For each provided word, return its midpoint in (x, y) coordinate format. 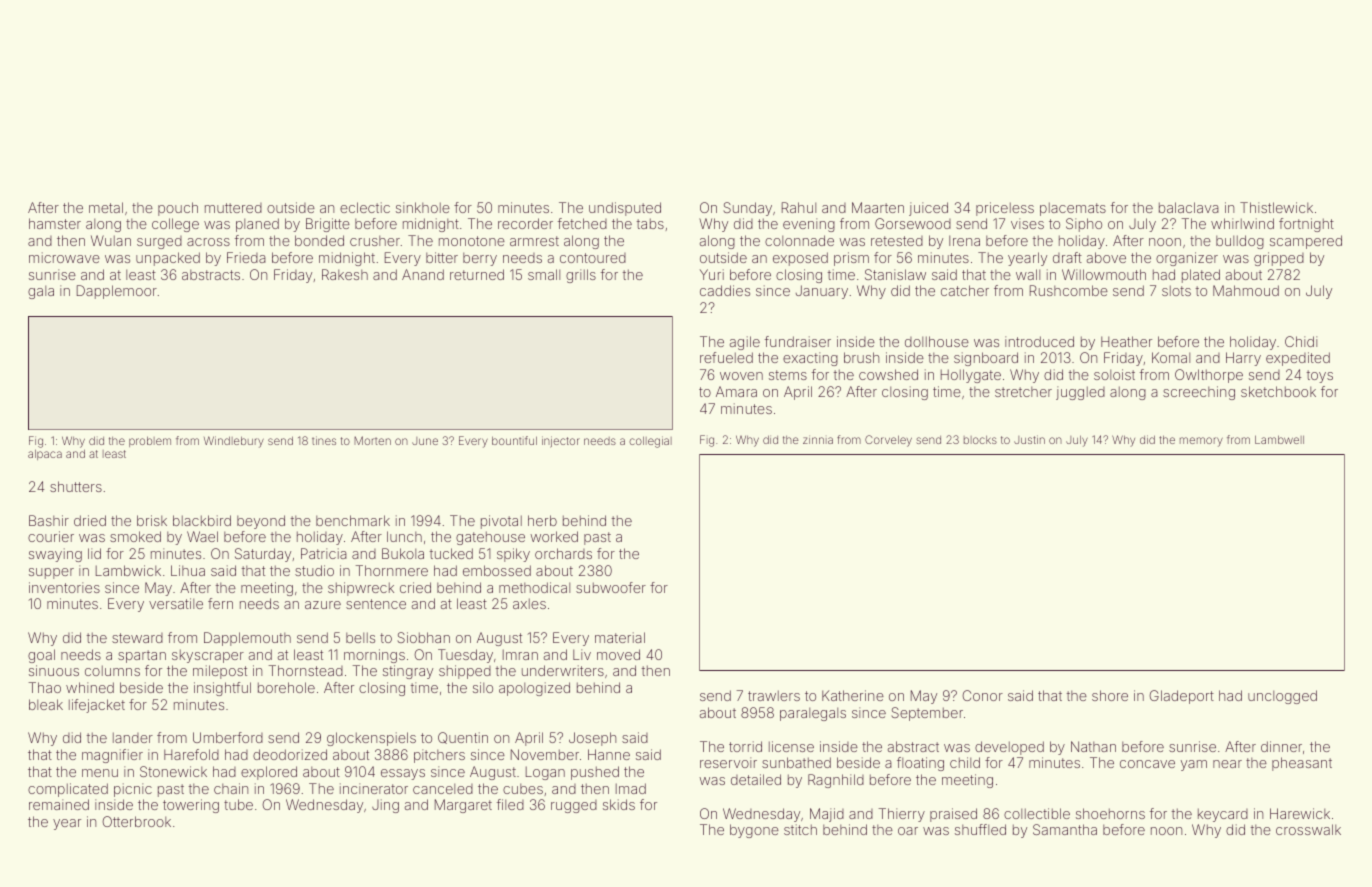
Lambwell (1279, 439)
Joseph (592, 739)
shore (1110, 695)
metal (106, 207)
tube (238, 804)
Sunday (747, 209)
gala (41, 292)
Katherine (853, 695)
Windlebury (234, 442)
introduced (1039, 341)
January (822, 292)
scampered (1306, 242)
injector (561, 442)
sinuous (54, 670)
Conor (982, 695)
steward (137, 638)
